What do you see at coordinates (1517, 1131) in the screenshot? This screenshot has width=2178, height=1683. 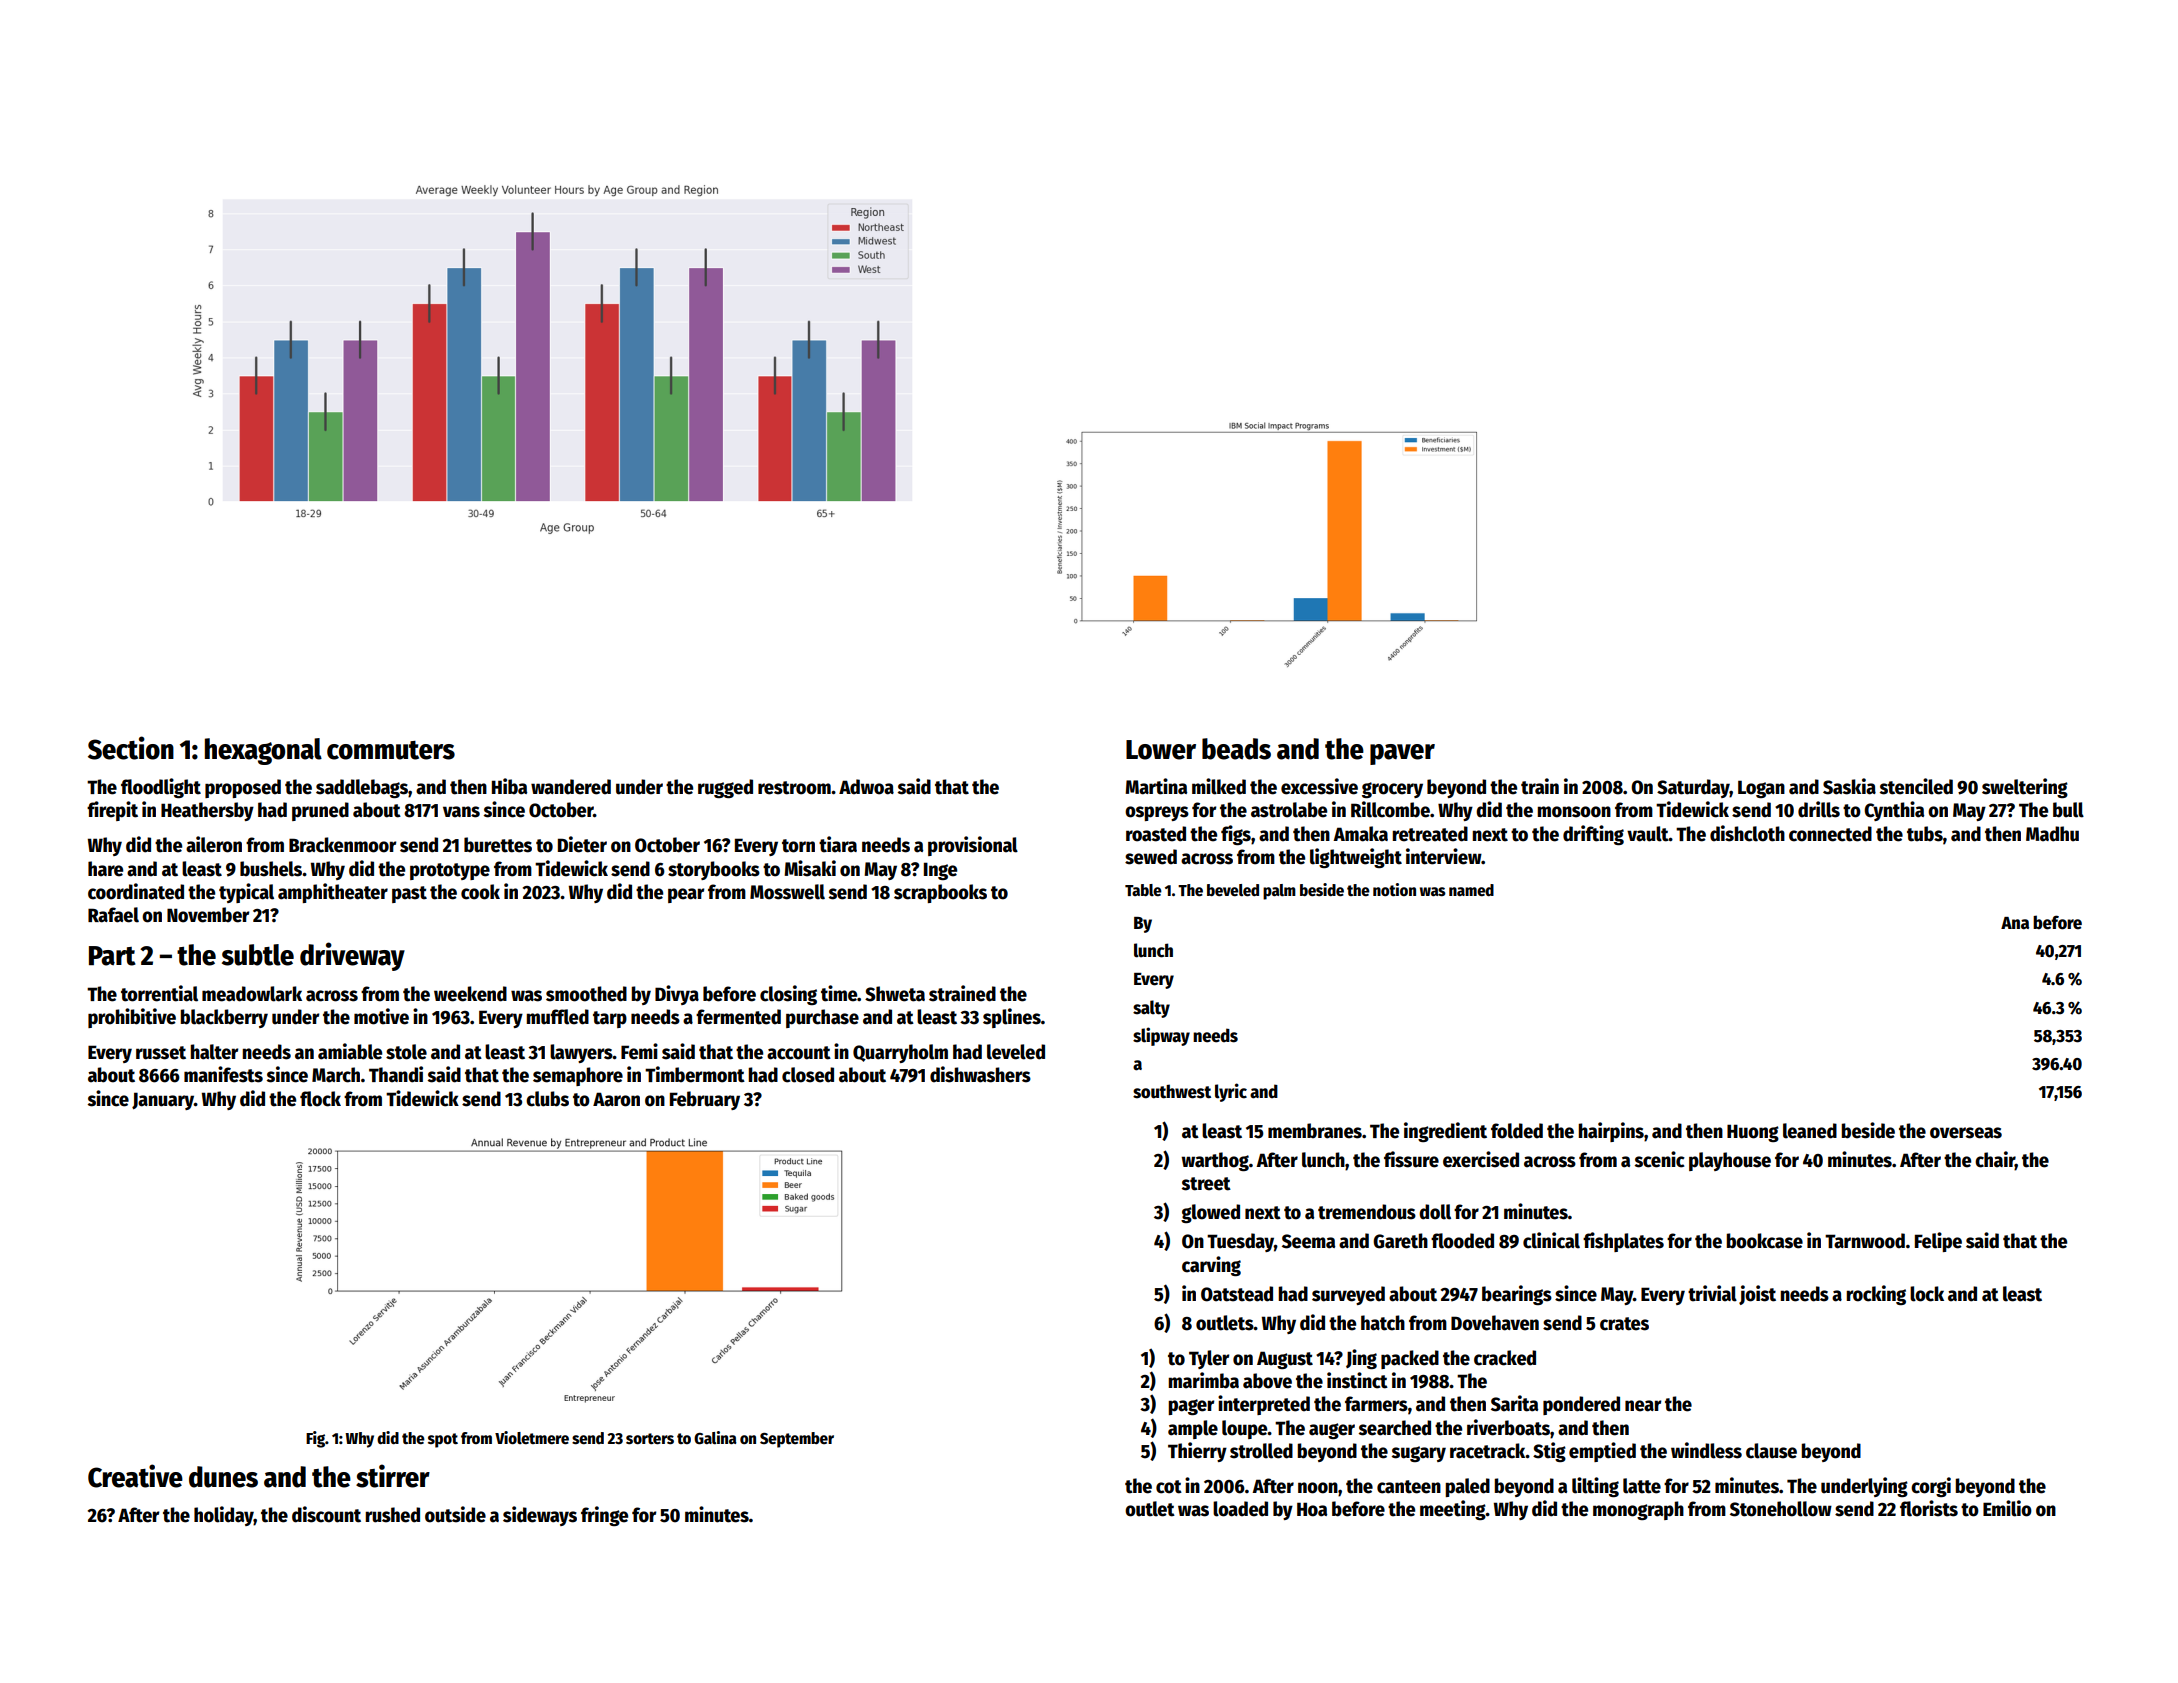 I see `folded` at bounding box center [1517, 1131].
